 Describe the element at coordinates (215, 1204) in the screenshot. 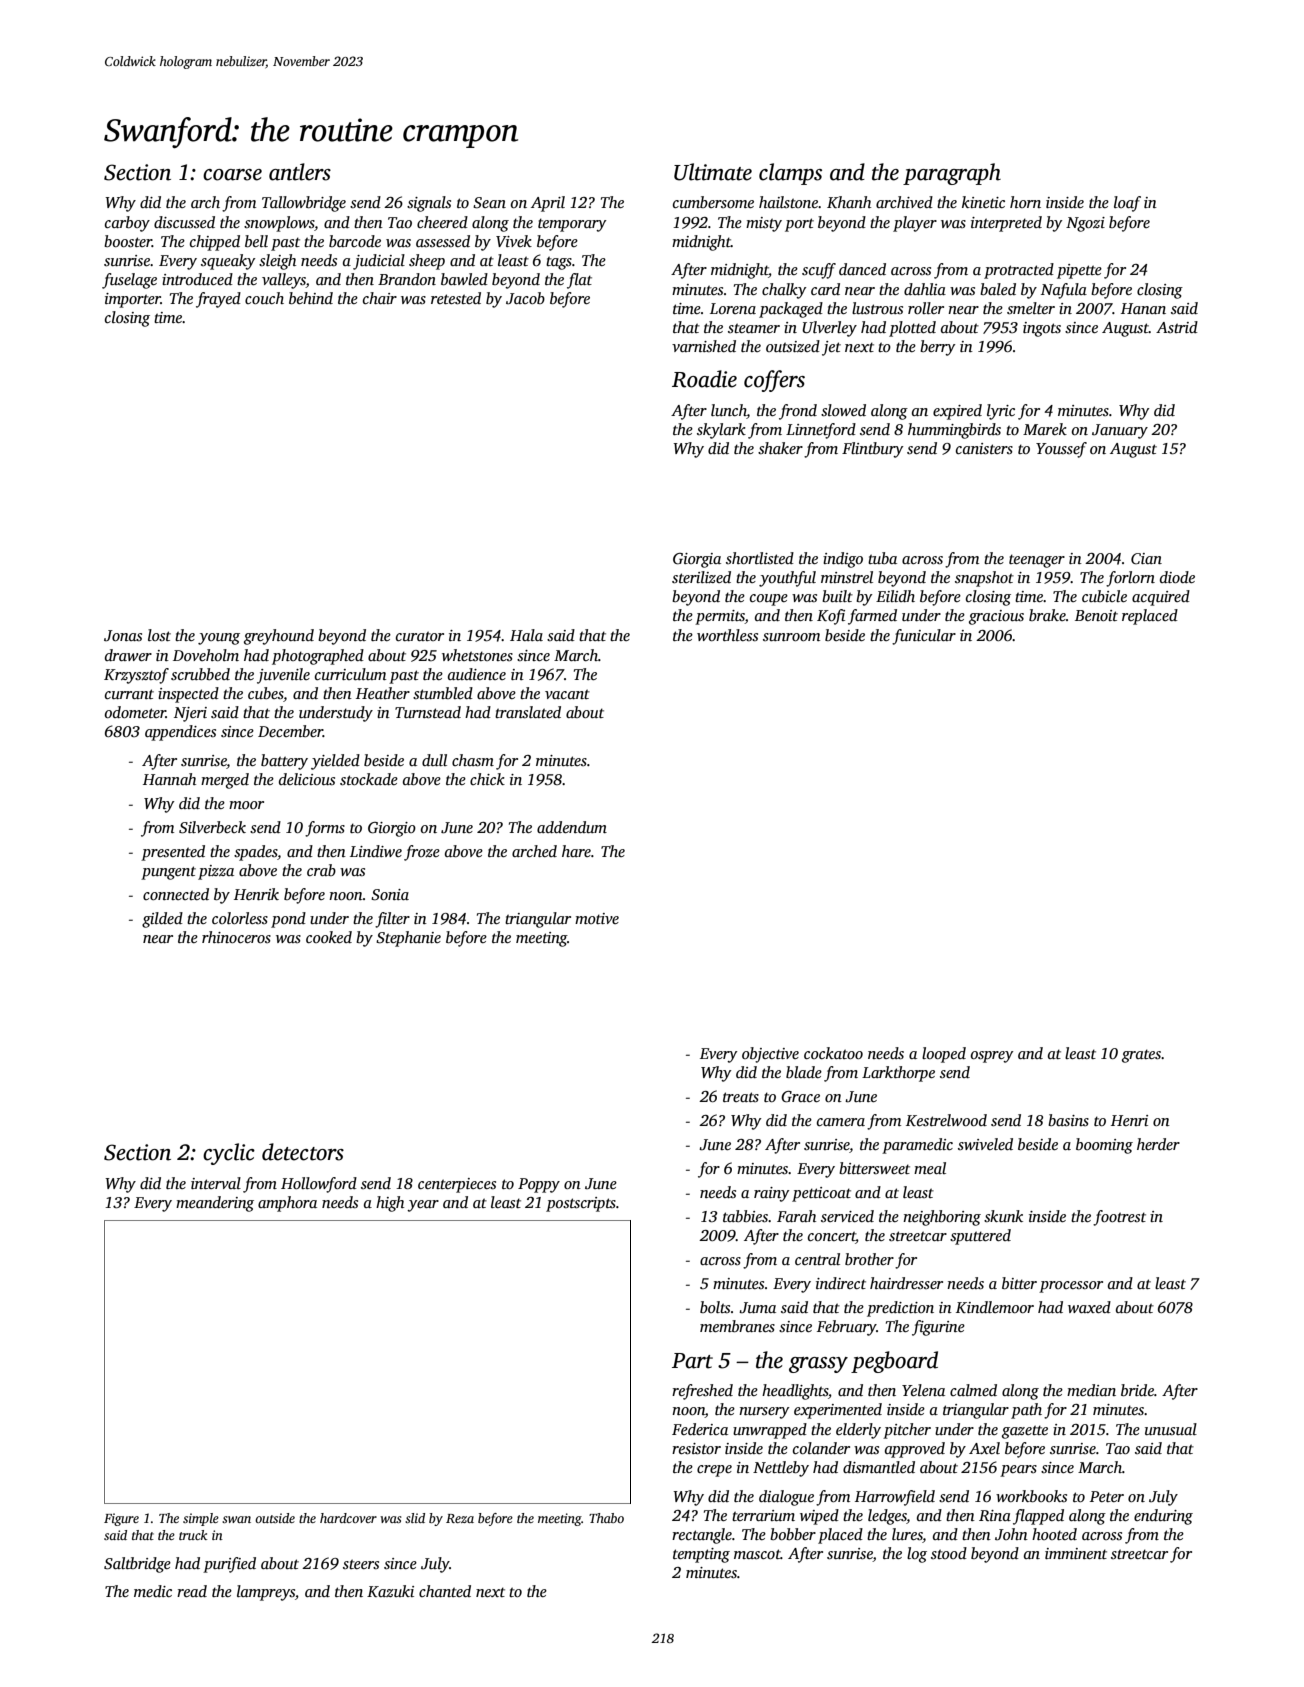

I see `meandering` at that location.
